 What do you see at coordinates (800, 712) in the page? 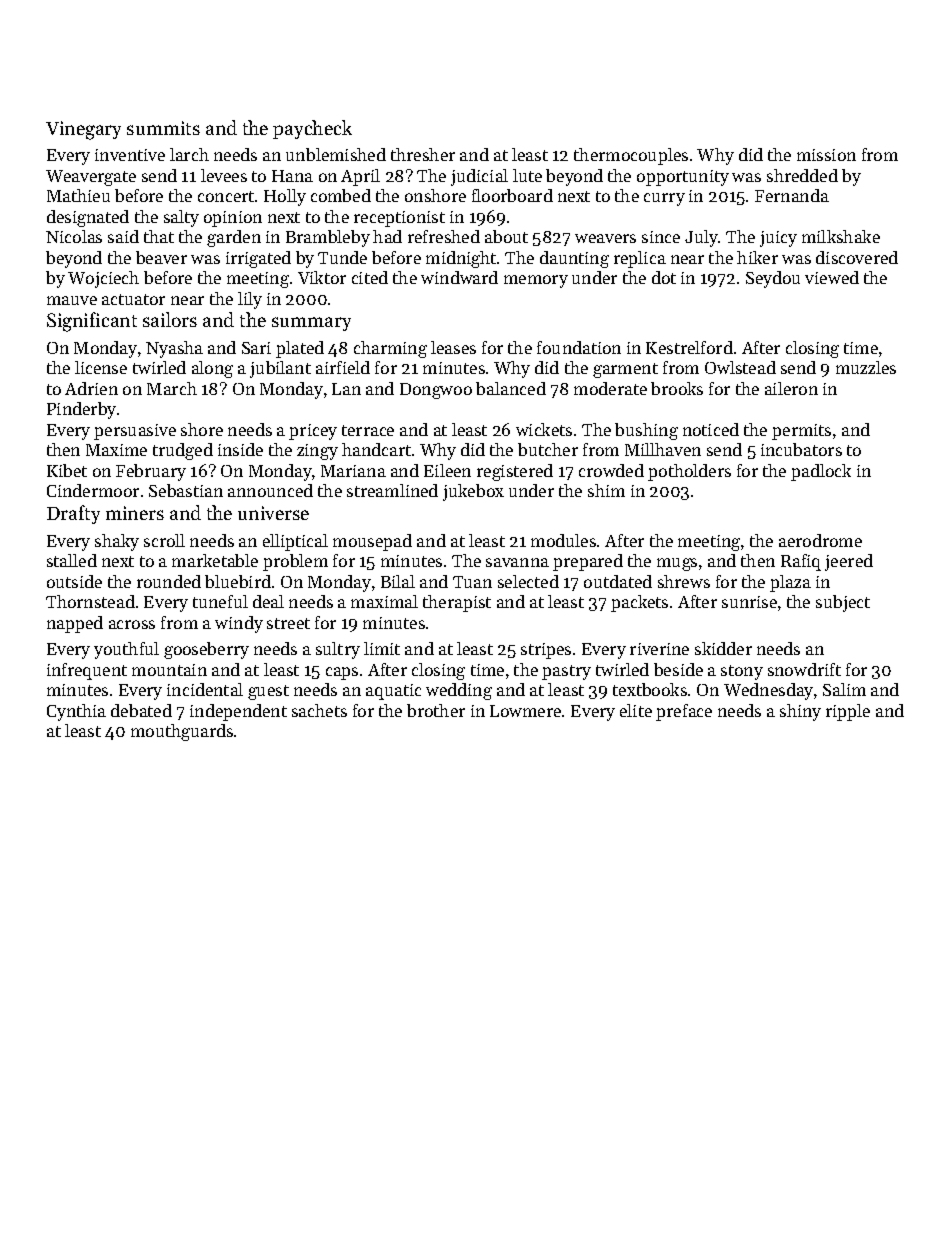
I see `shiny` at bounding box center [800, 712].
